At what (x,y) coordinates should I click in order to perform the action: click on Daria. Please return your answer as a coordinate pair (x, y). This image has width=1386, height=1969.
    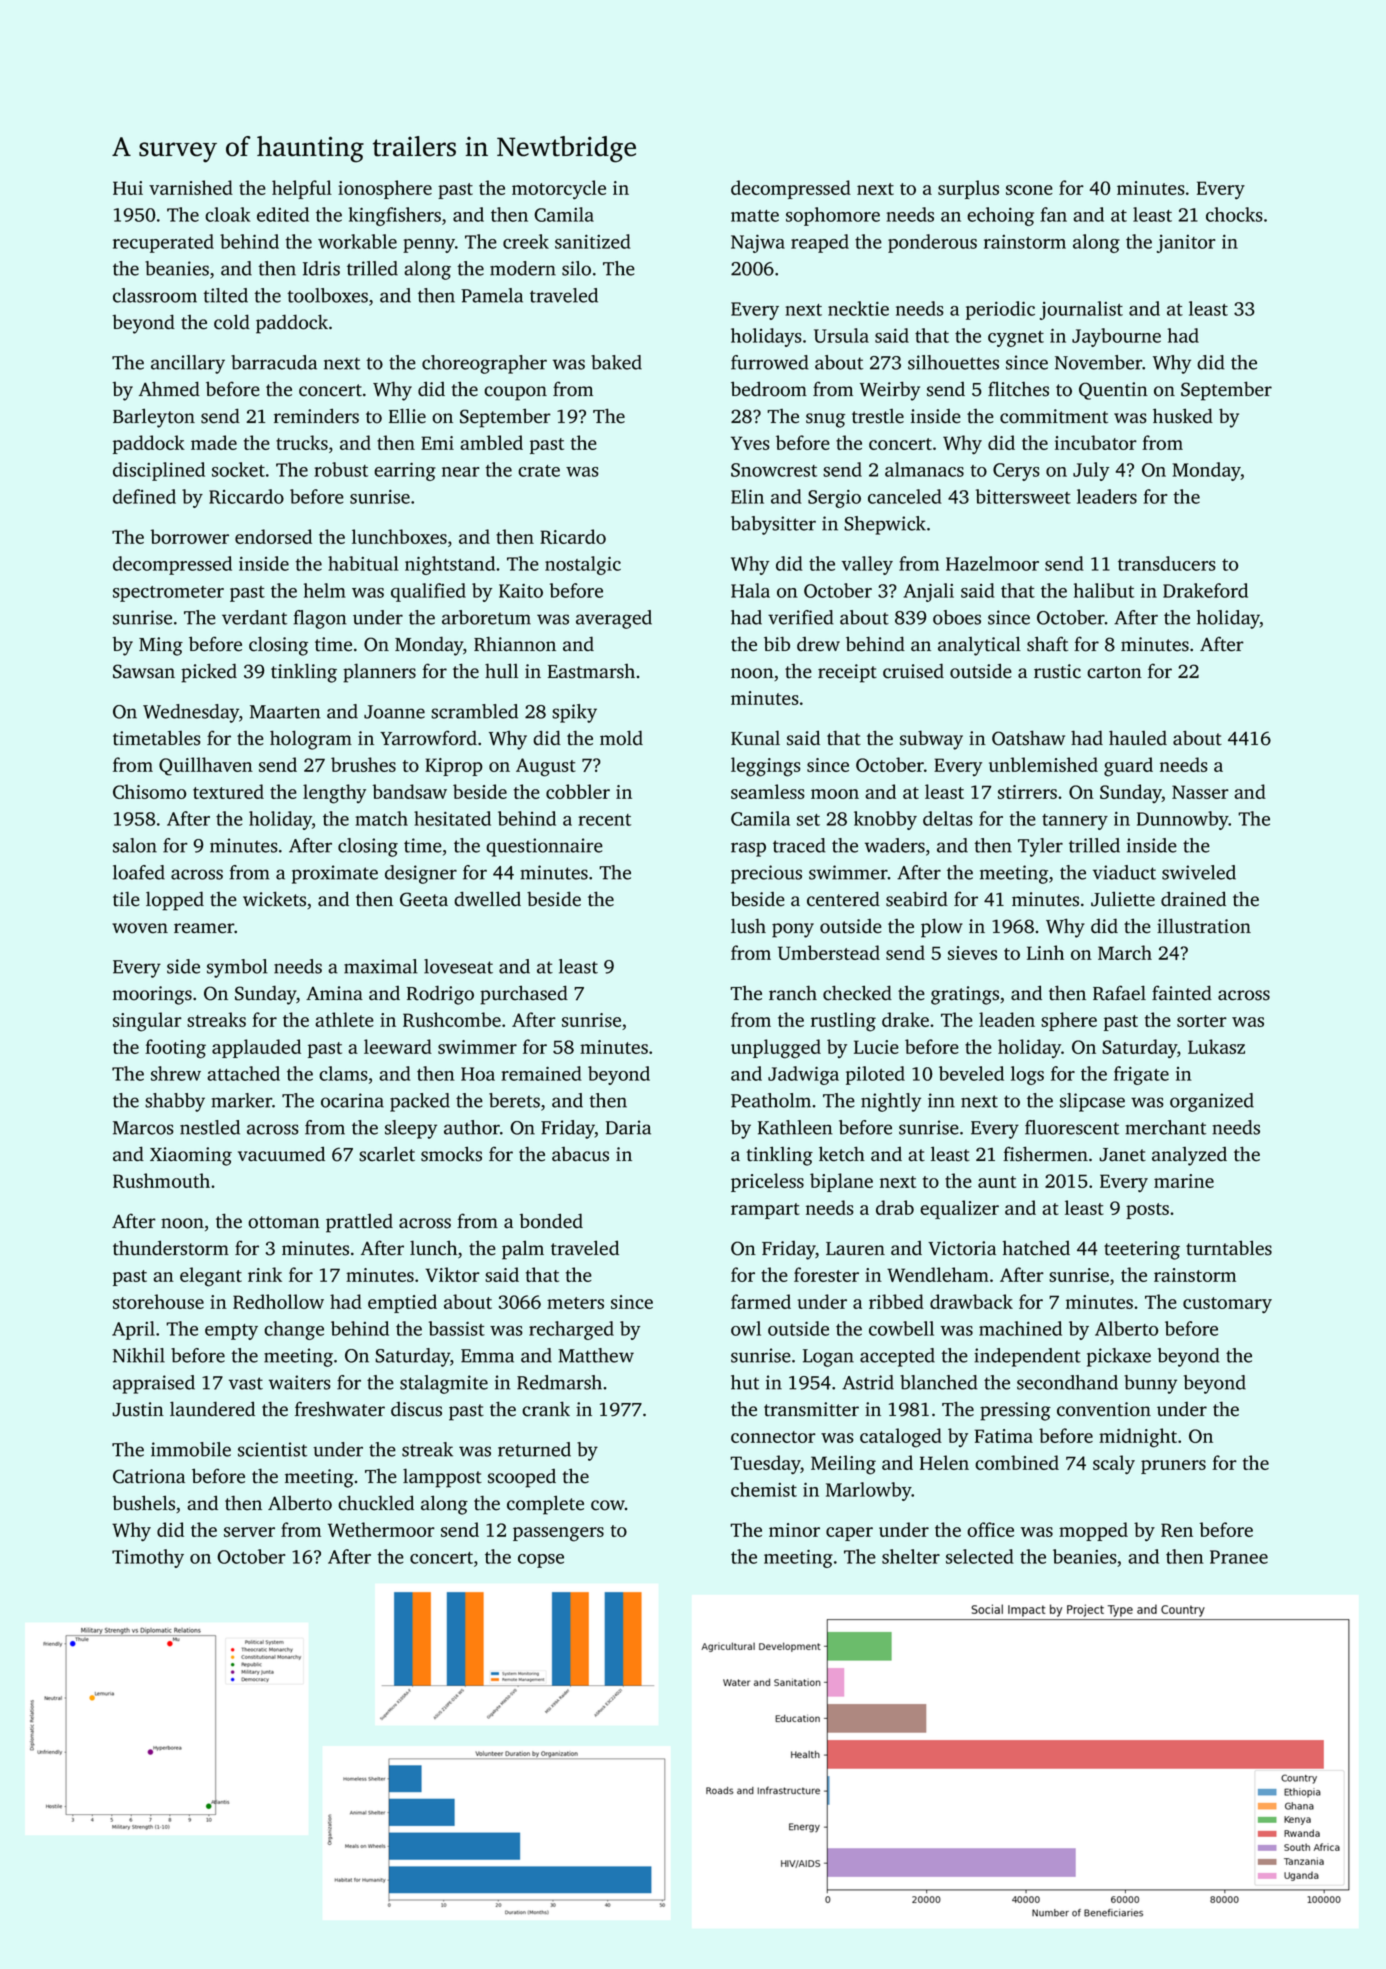
    Looking at the image, I should click on (628, 1127).
